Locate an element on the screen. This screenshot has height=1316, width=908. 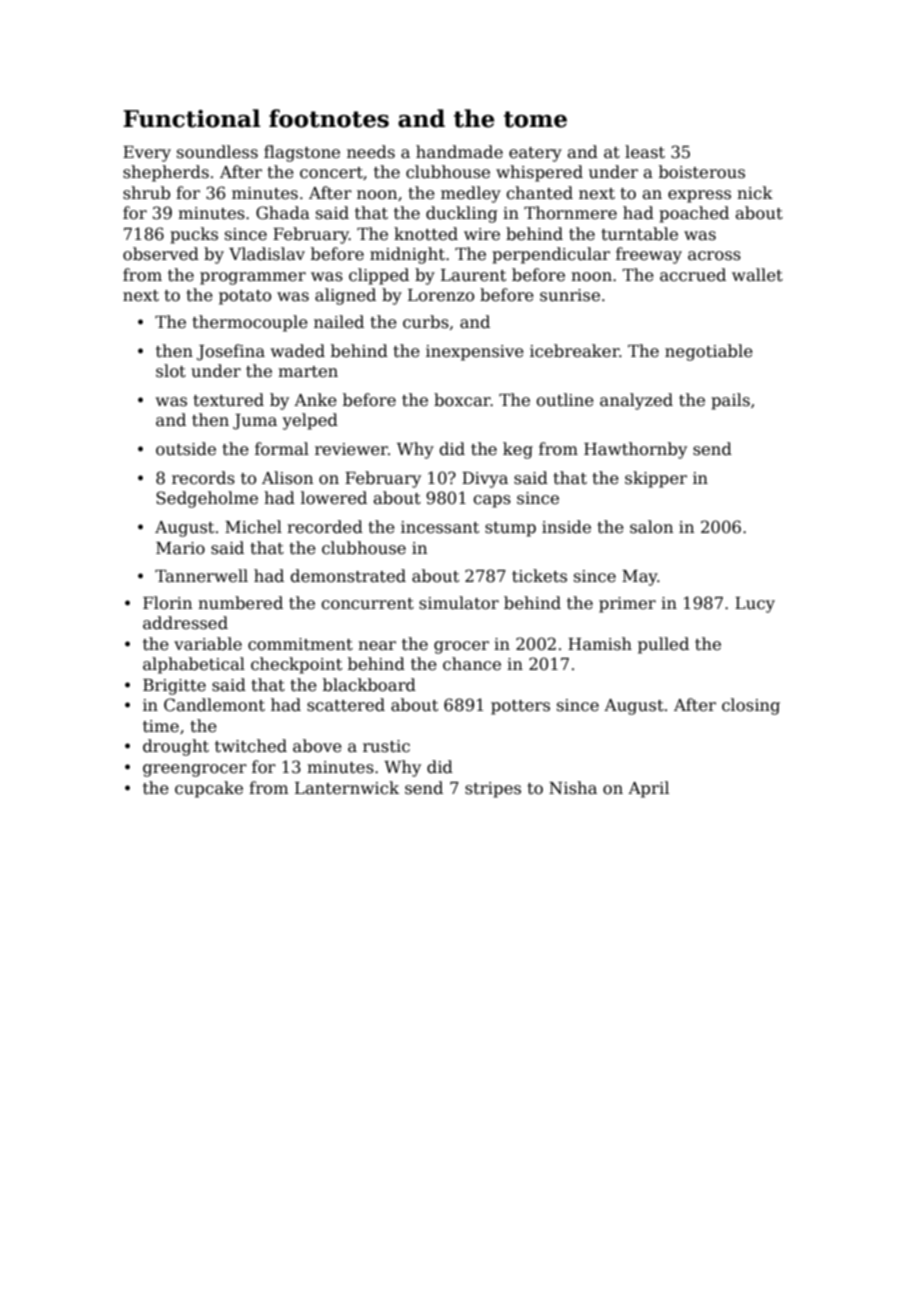
checkpoint is located at coordinates (296, 665).
